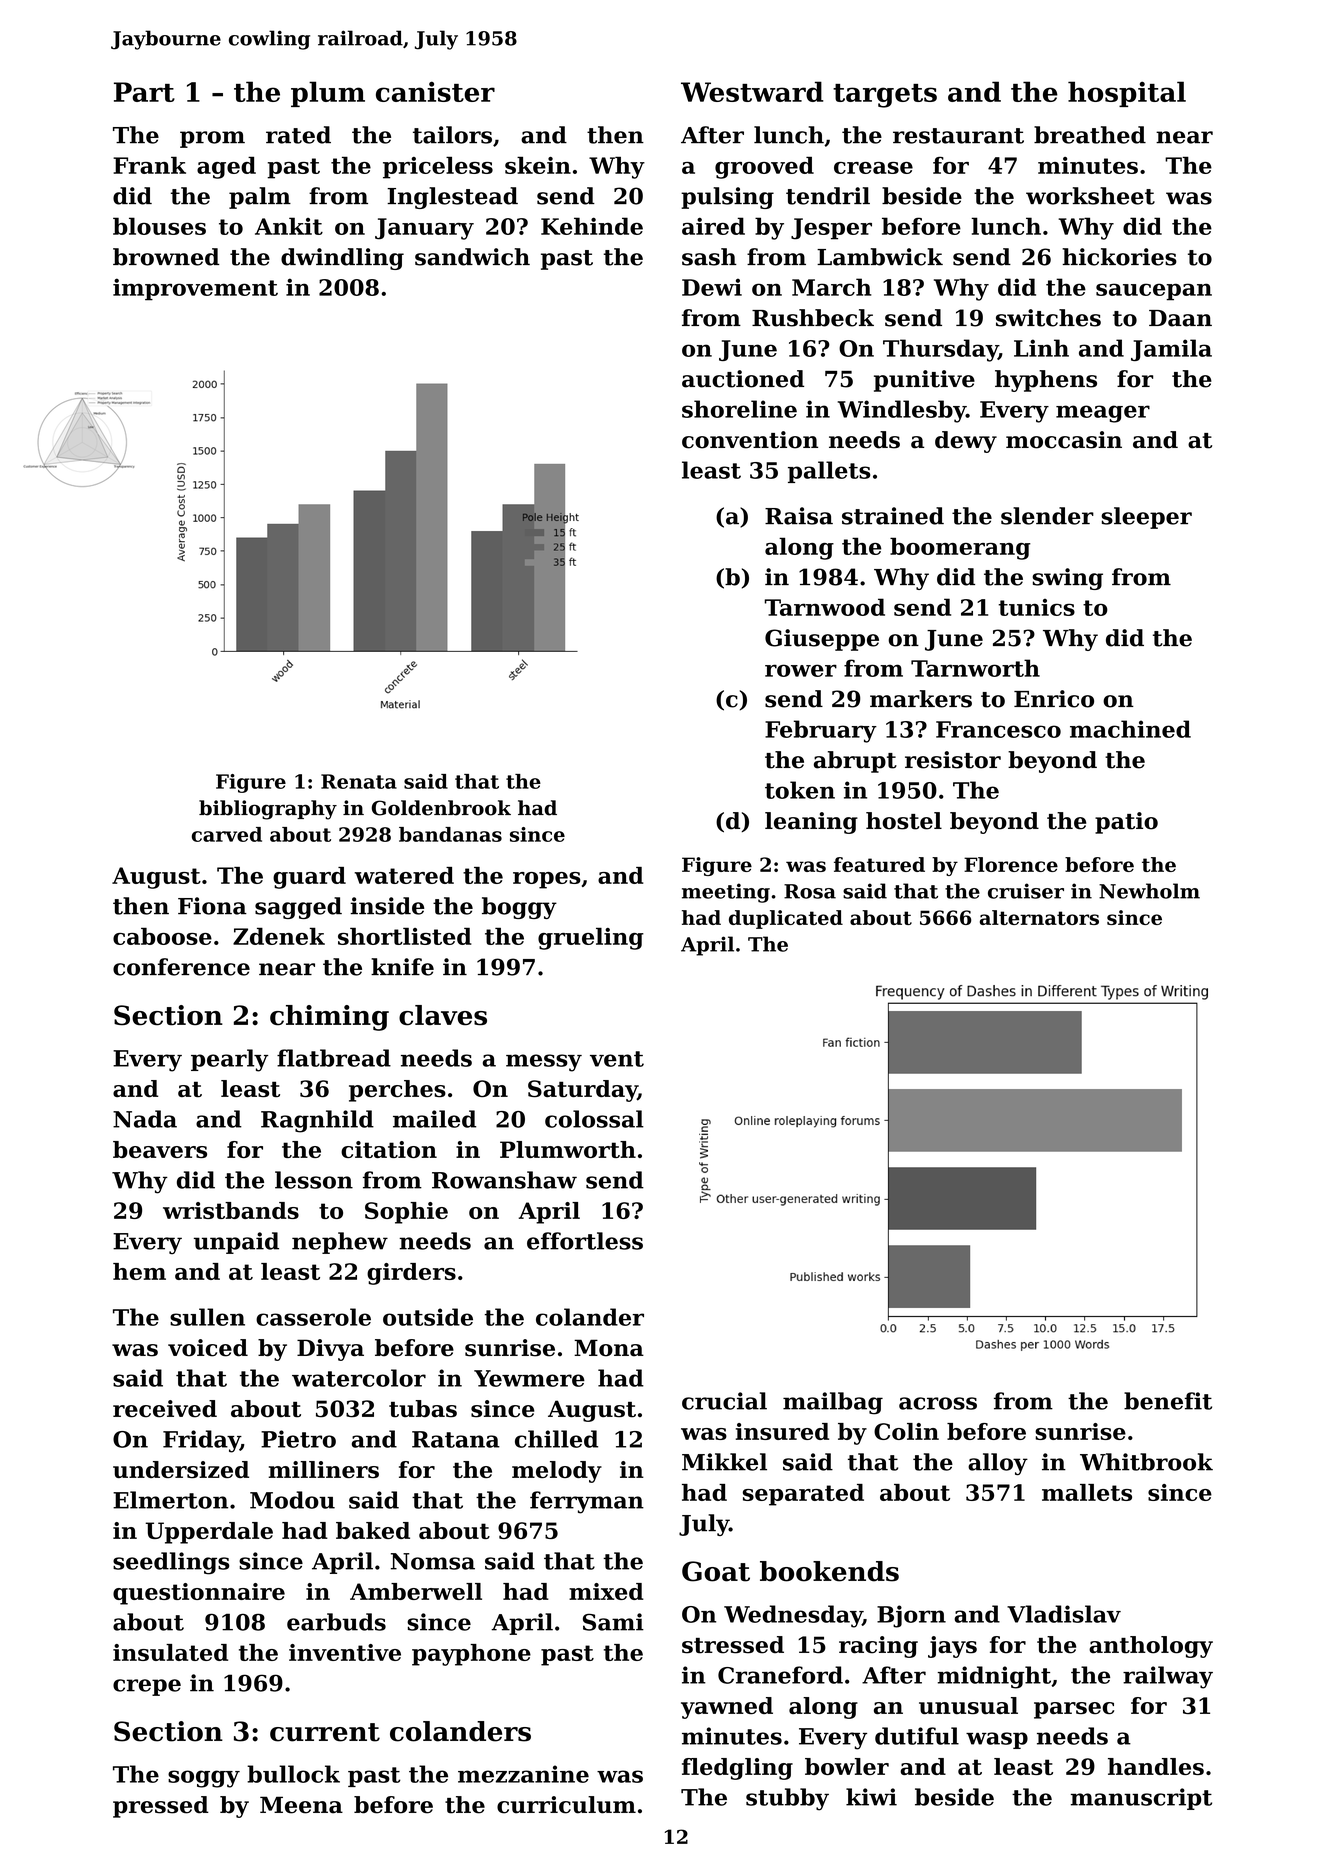  I want to click on colossal, so click(594, 1119).
